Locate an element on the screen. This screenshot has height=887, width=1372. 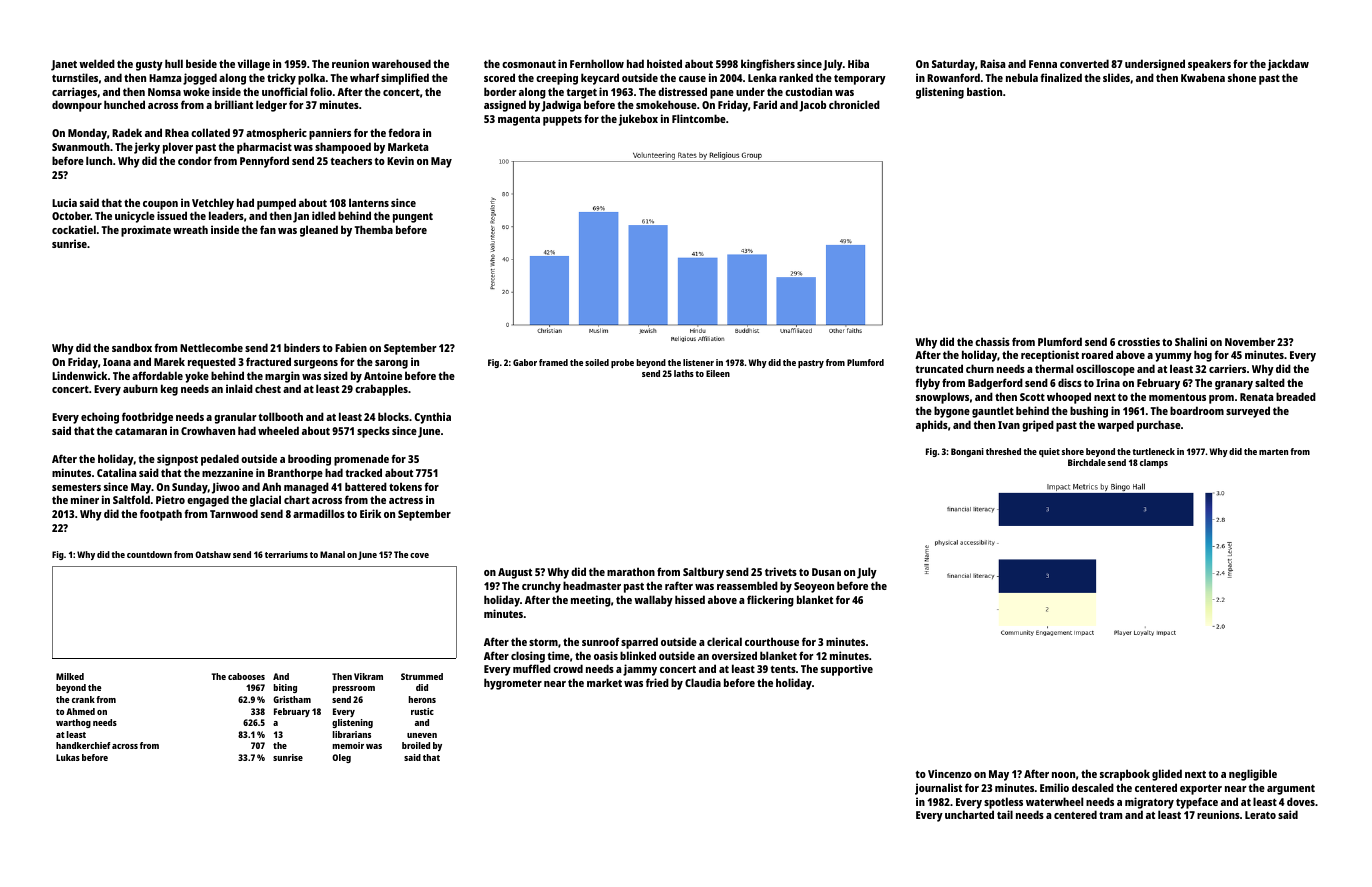
journalist is located at coordinates (938, 789).
